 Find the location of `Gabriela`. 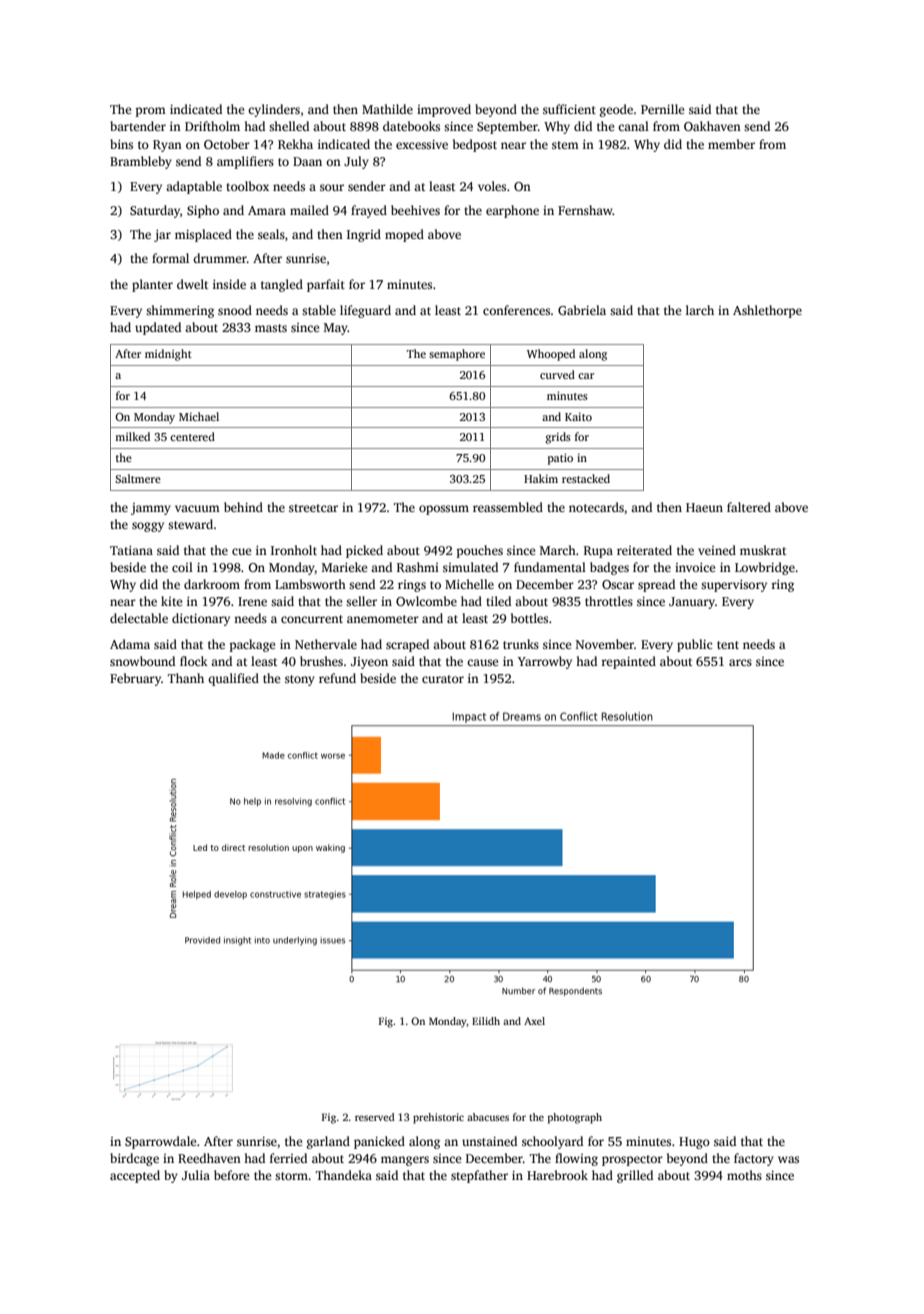

Gabriela is located at coordinates (582, 310).
